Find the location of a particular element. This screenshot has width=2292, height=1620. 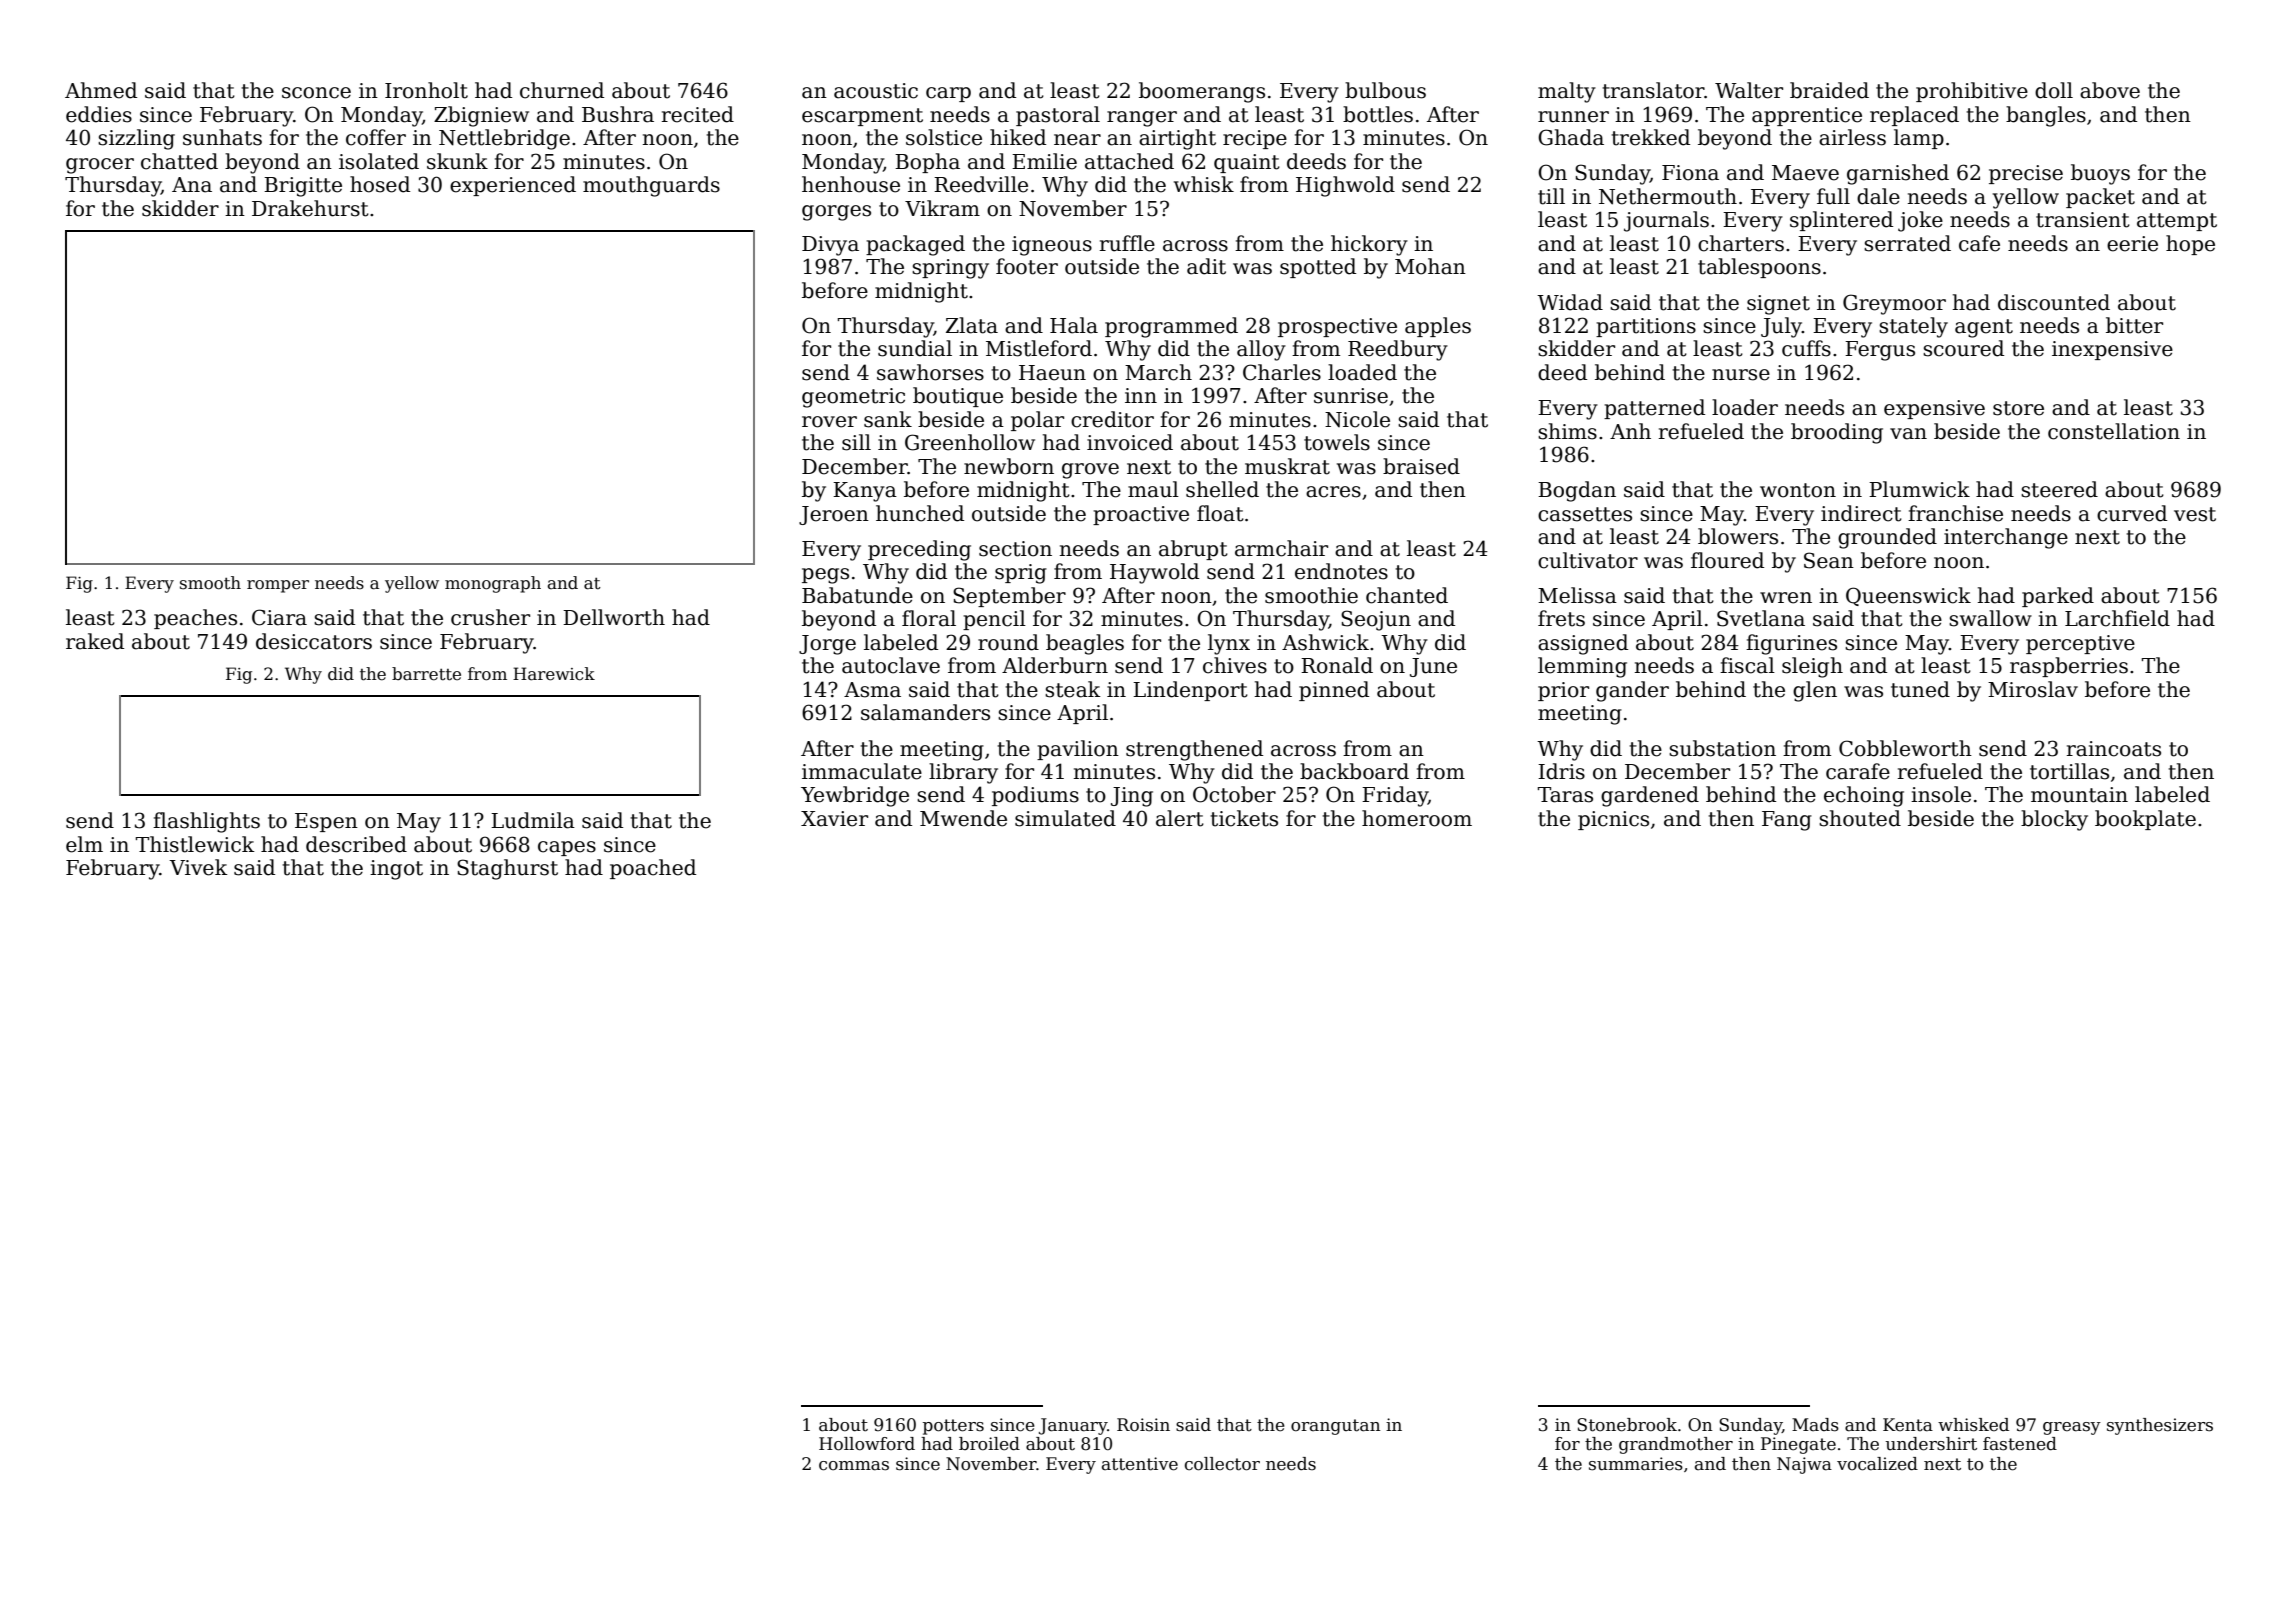

braided is located at coordinates (1829, 90).
